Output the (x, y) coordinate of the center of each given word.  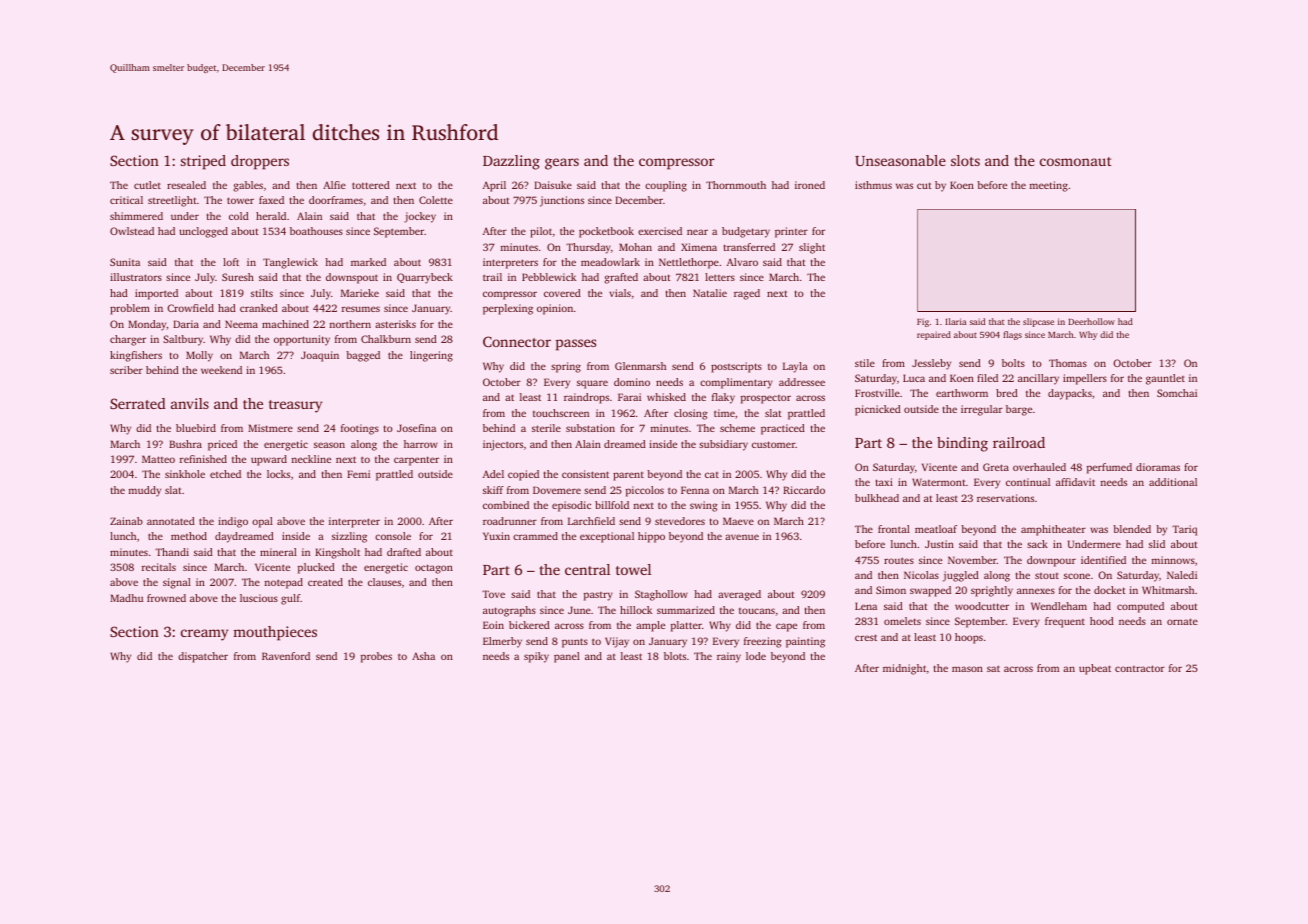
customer (774, 444)
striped (203, 162)
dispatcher (203, 657)
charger (128, 340)
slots (965, 160)
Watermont (939, 482)
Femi (358, 474)
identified (1103, 560)
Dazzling (511, 162)
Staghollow (661, 595)
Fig (923, 322)
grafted (621, 278)
